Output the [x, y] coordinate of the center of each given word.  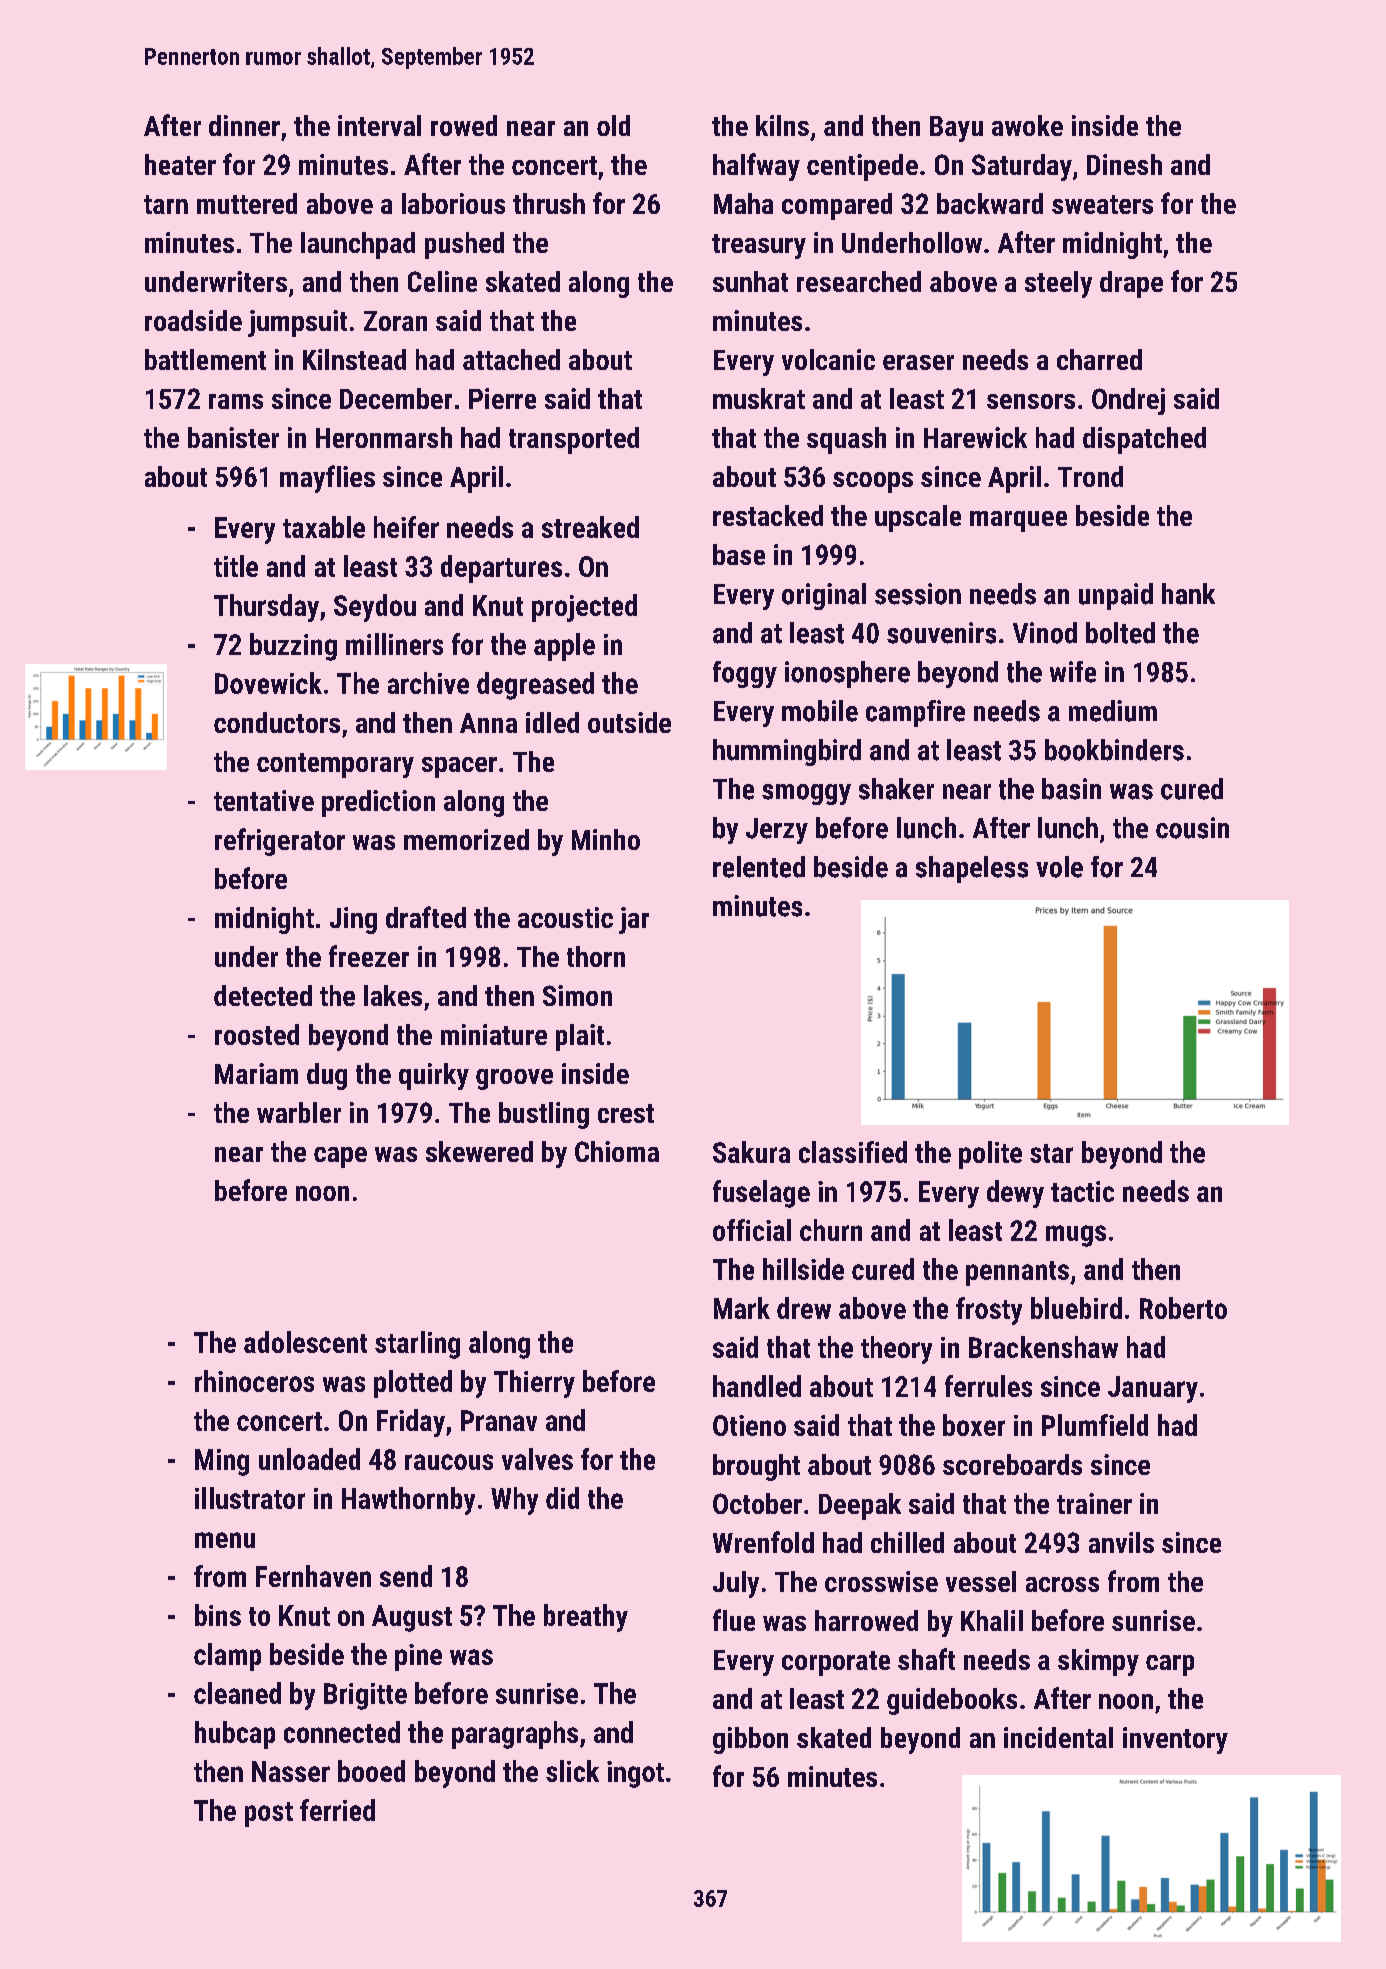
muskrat [759, 398]
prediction [378, 803]
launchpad [358, 245]
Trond [1090, 476]
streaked [590, 527]
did [562, 1498]
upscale [918, 518]
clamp [227, 1657]
